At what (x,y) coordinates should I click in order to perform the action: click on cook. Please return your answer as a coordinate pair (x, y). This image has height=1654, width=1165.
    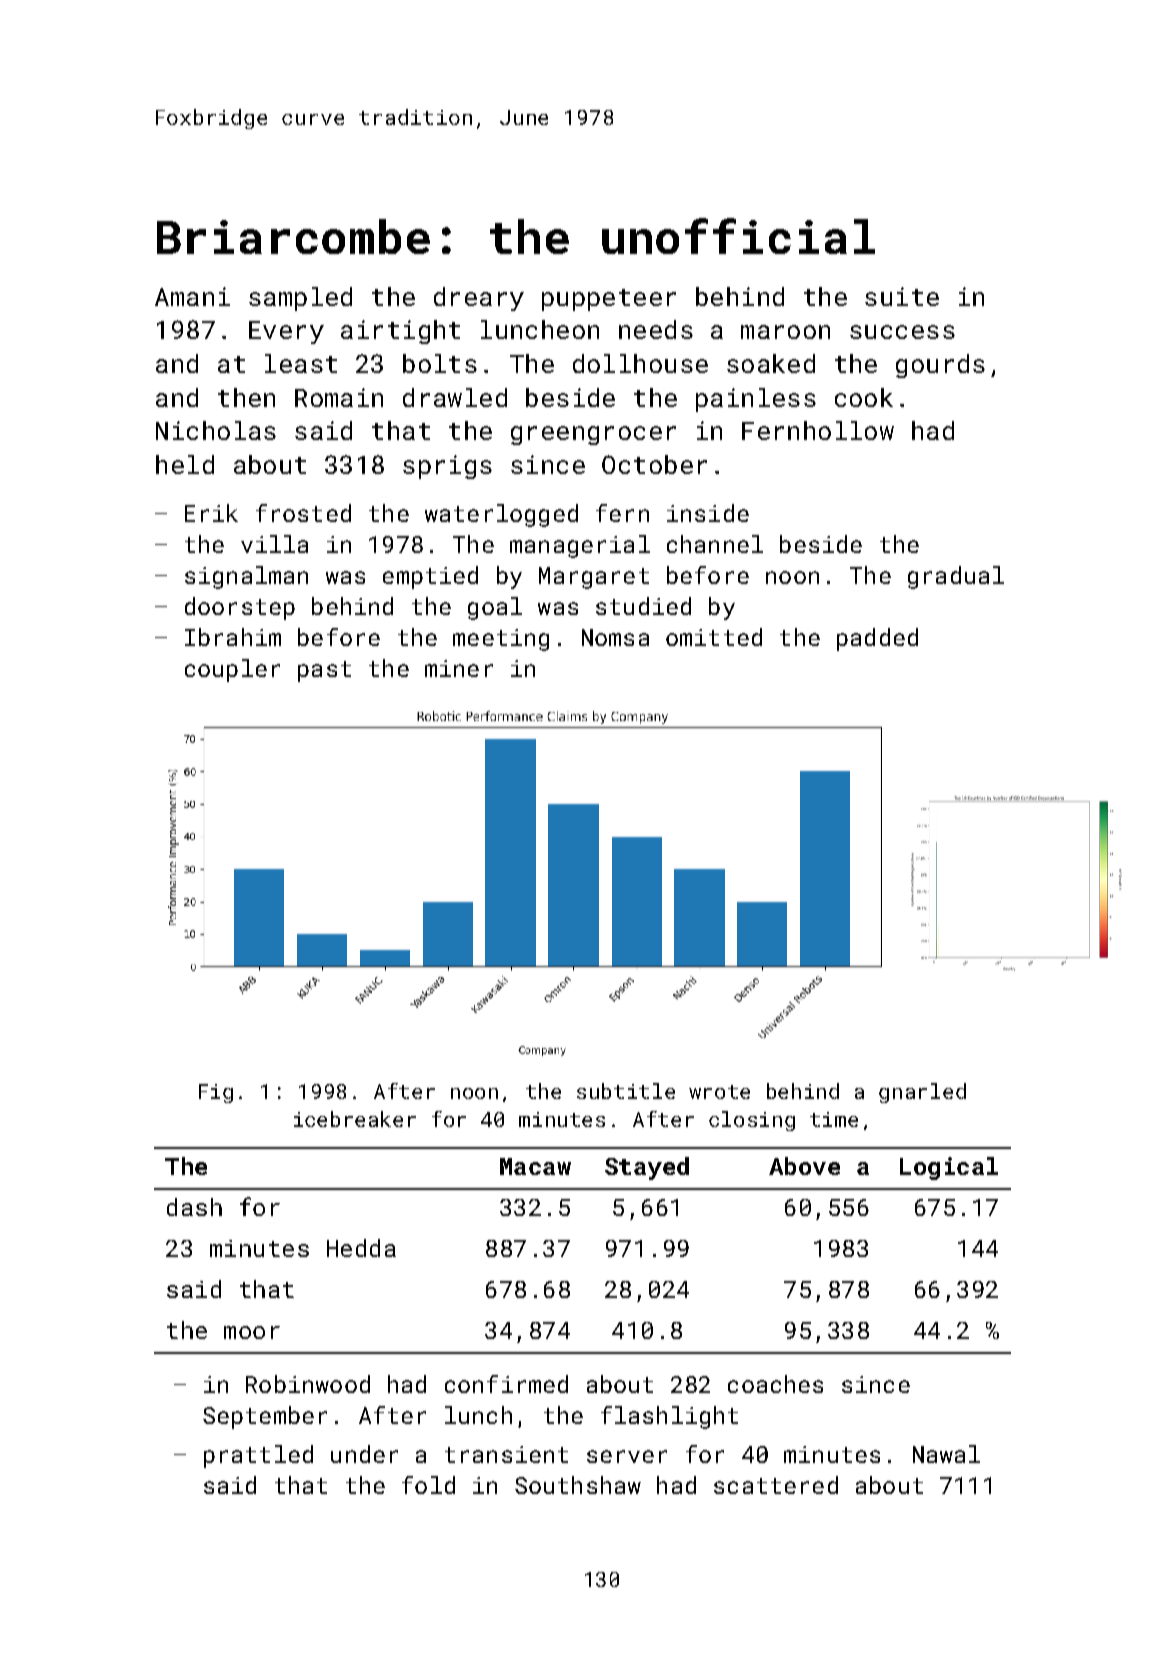
    Looking at the image, I should click on (864, 397).
